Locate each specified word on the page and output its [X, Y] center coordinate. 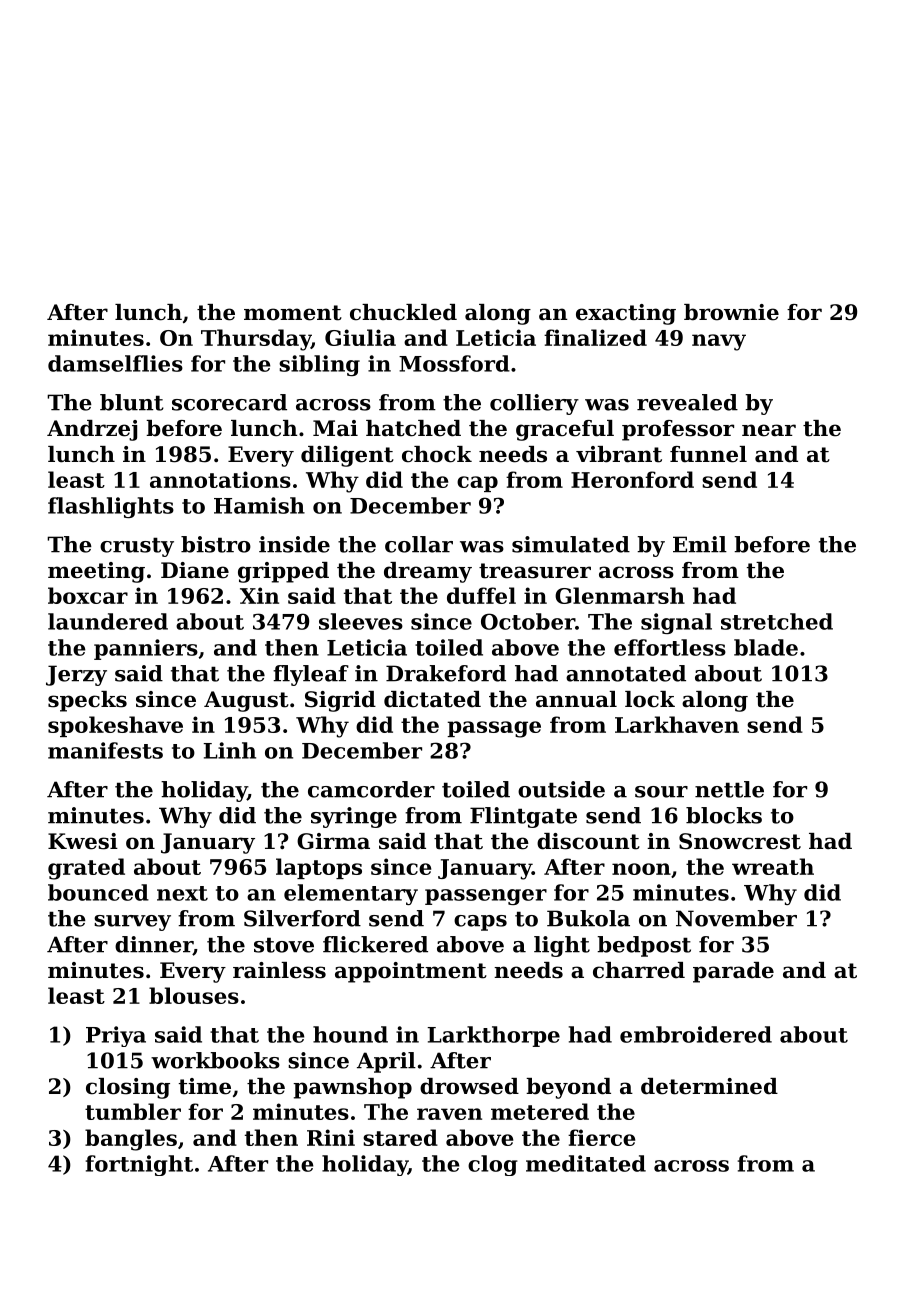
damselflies [115, 363]
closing [128, 1088]
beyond [568, 1088]
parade [733, 972]
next [182, 893]
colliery [534, 404]
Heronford [632, 479]
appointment [411, 972]
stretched [777, 621]
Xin [259, 595]
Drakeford [446, 673]
